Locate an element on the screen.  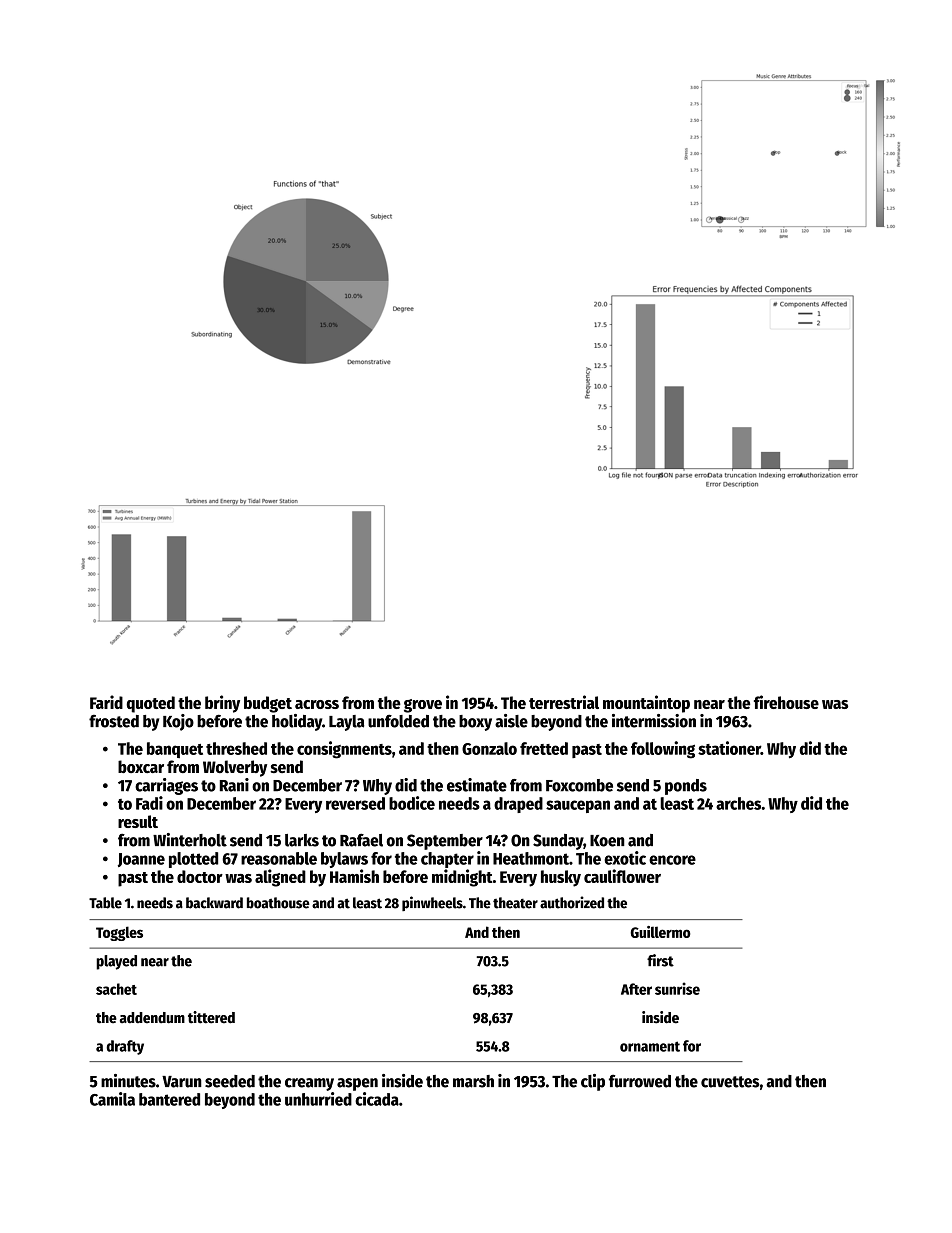
encore is located at coordinates (672, 860).
